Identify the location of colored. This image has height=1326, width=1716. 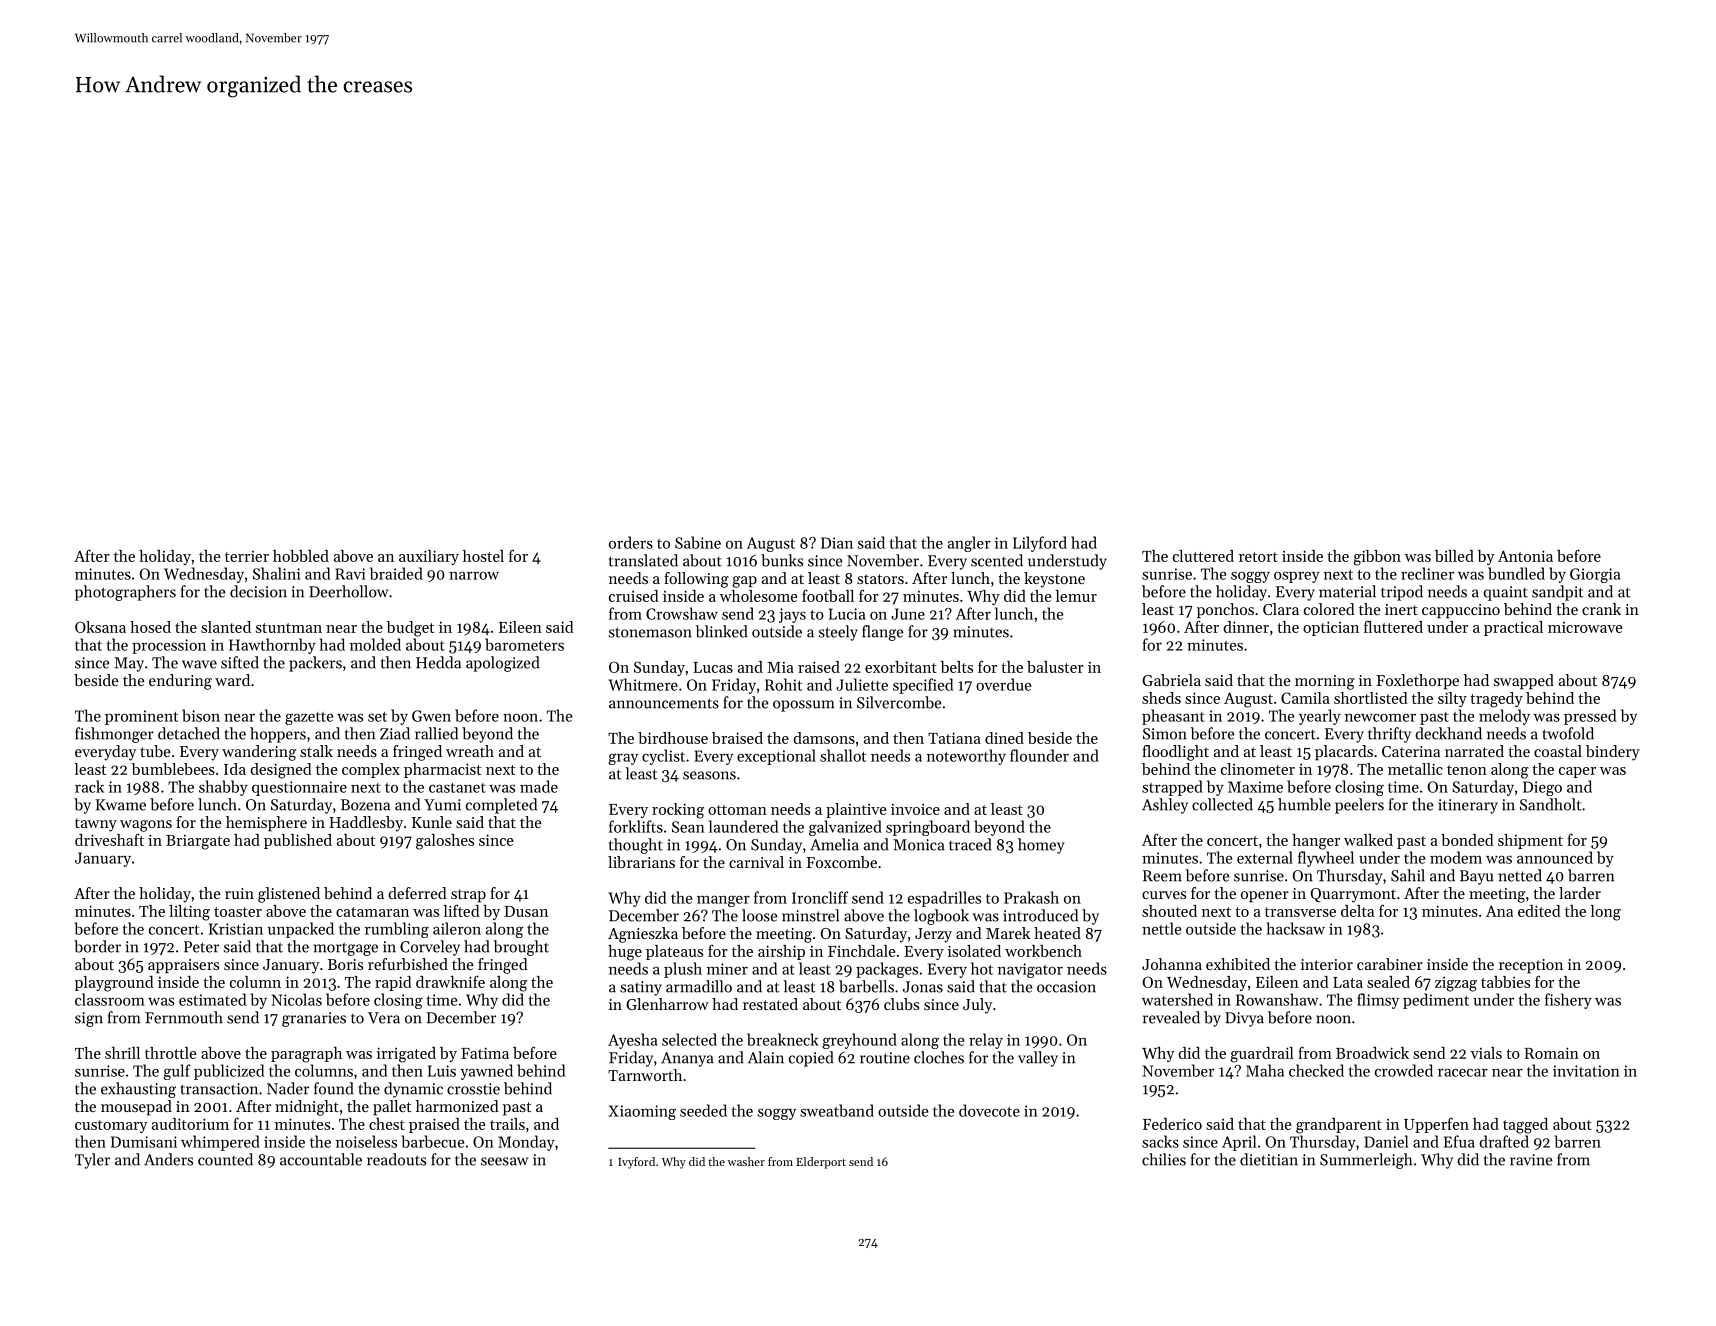
(1329, 609).
